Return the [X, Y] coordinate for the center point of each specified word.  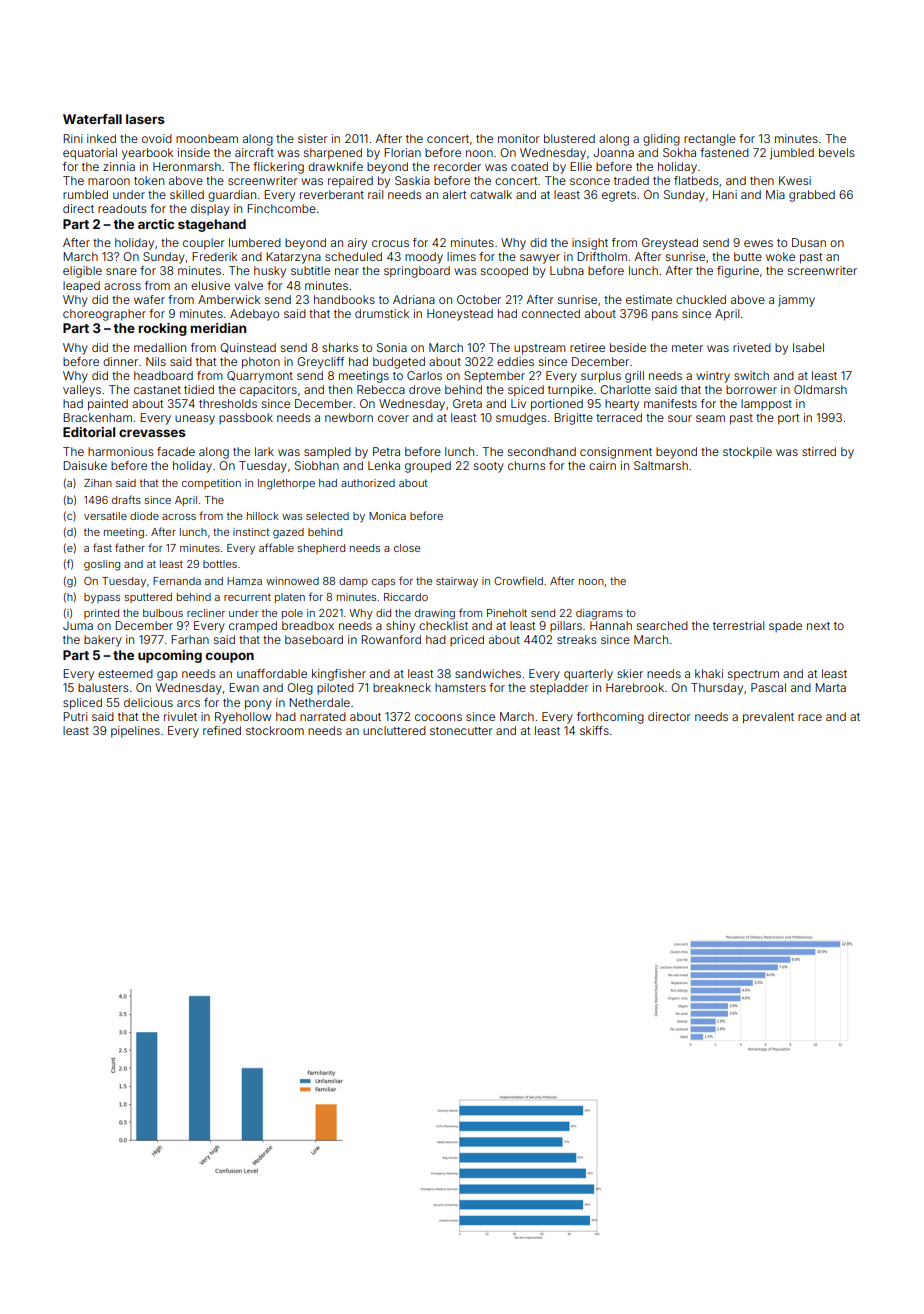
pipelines [135, 732]
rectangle [710, 140]
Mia [775, 194]
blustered [569, 138]
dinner [120, 361]
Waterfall [92, 119]
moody [424, 258]
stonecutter [461, 731]
